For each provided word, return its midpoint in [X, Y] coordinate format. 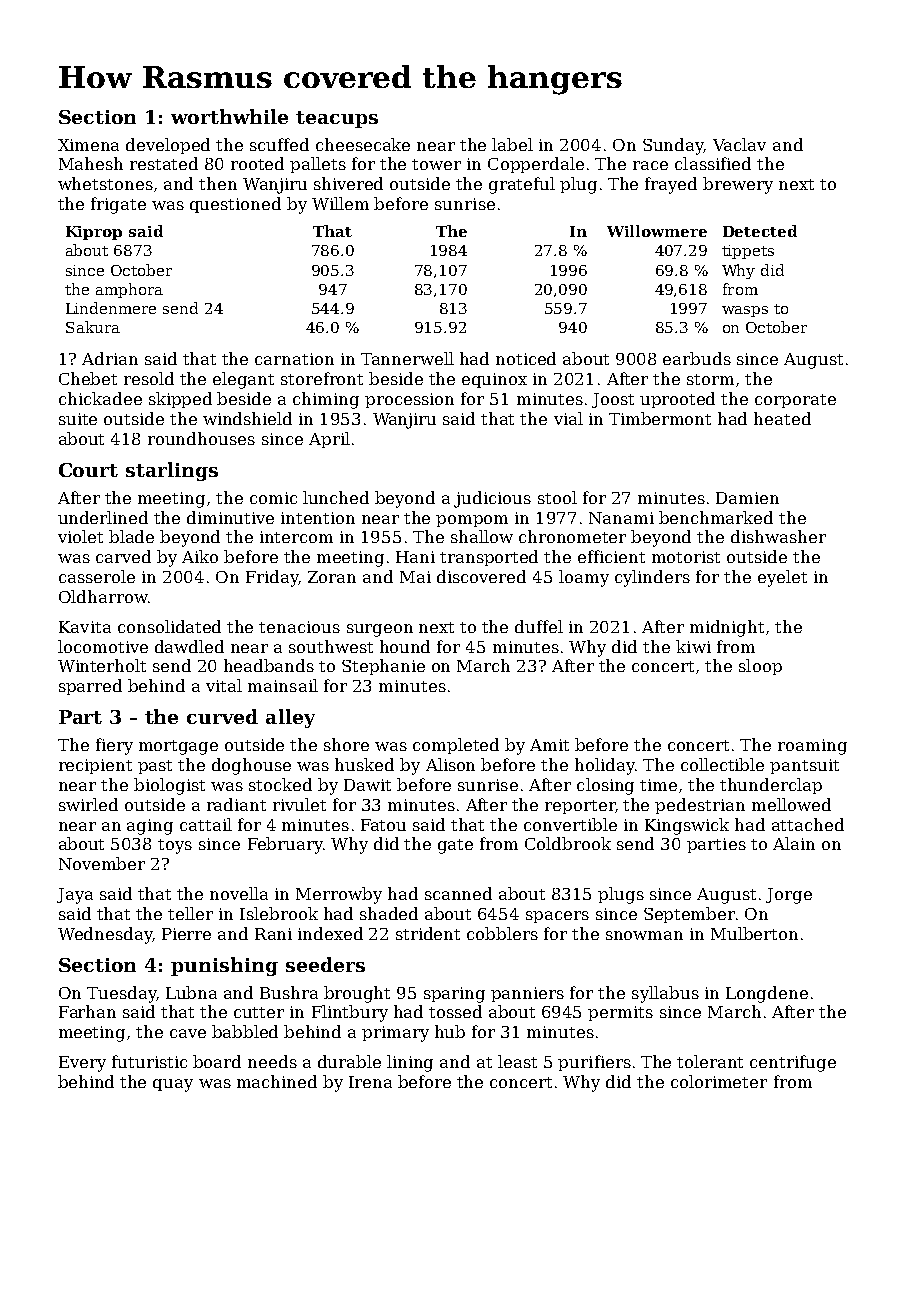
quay [173, 1085]
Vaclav [739, 144]
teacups [337, 119]
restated [164, 163]
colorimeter [719, 1081]
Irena [370, 1082]
